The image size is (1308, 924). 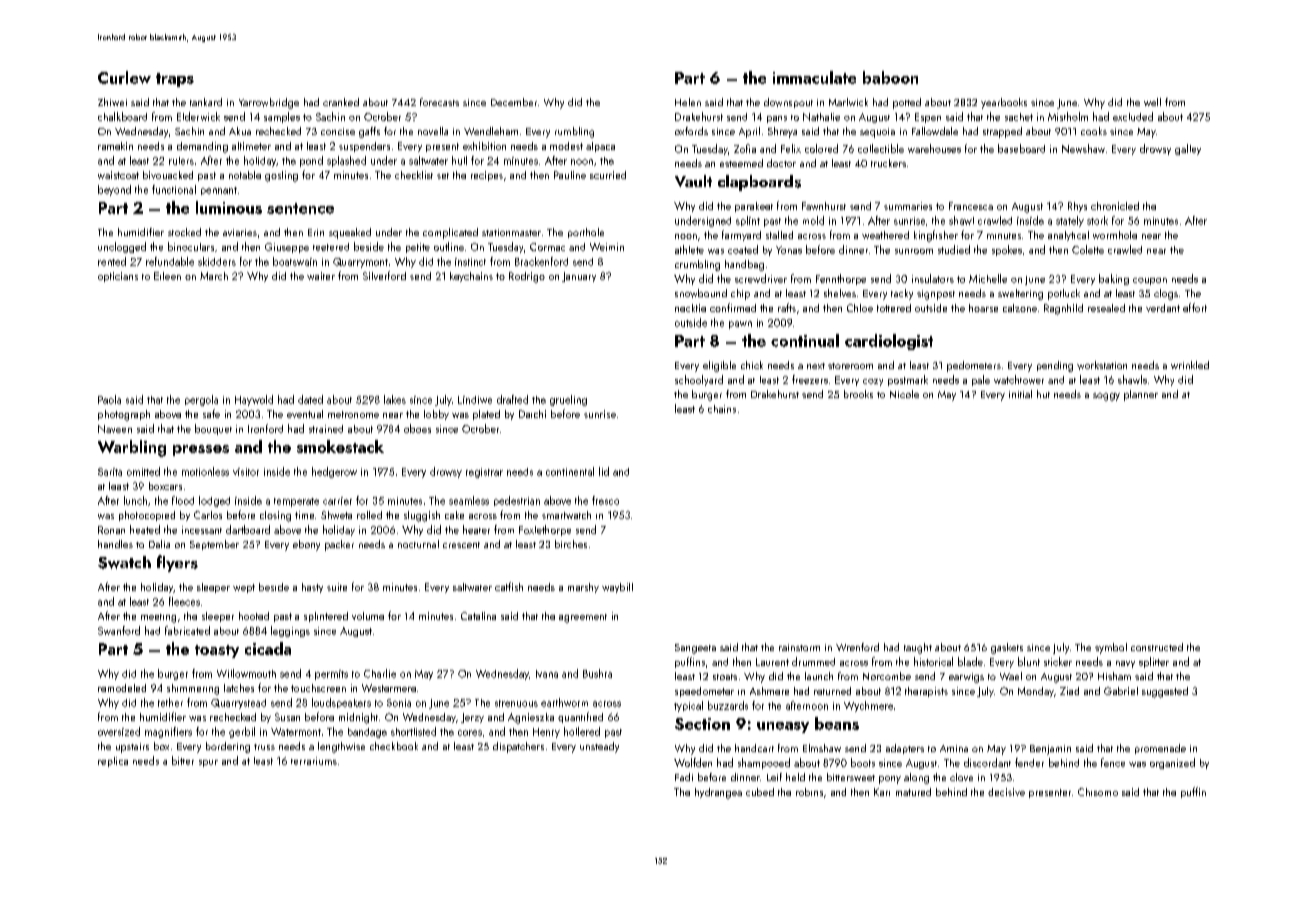 What do you see at coordinates (749, 132) in the page?
I see `April` at bounding box center [749, 132].
